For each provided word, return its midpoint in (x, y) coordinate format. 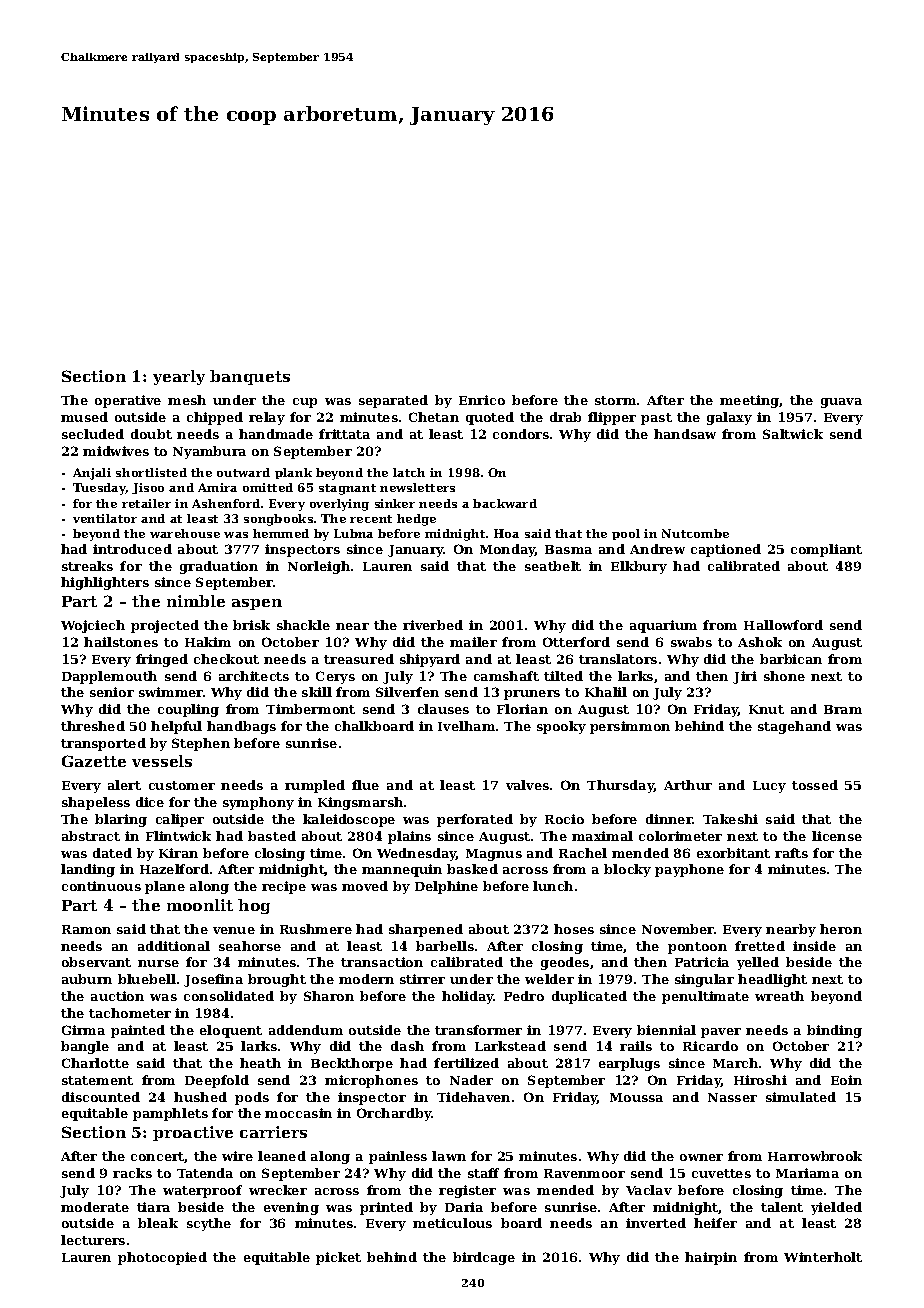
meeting (749, 401)
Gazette (94, 761)
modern (366, 979)
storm (615, 400)
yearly (179, 377)
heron (841, 929)
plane (165, 887)
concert (158, 1157)
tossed (815, 785)
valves (527, 785)
